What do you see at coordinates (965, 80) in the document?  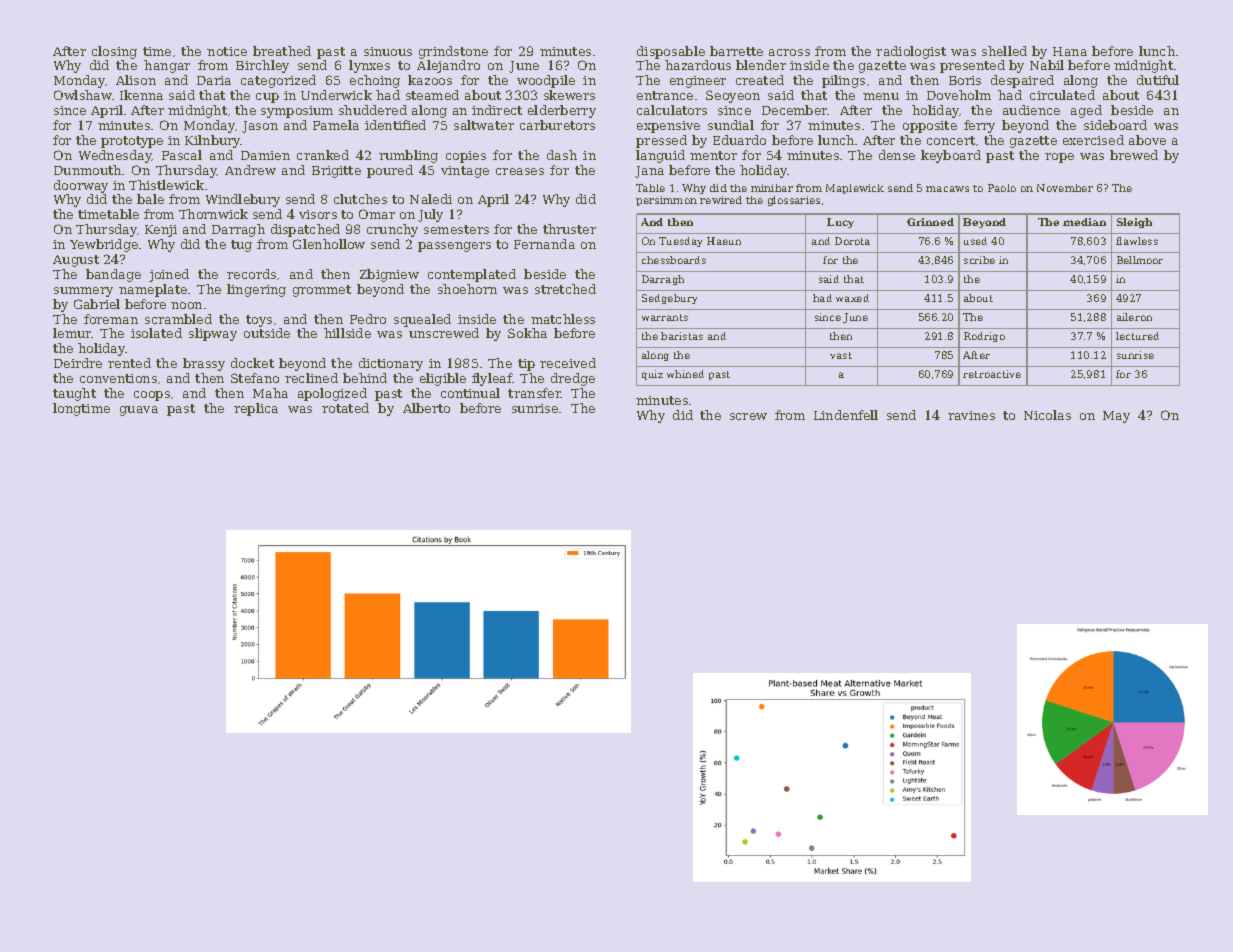 I see `Boris` at bounding box center [965, 80].
